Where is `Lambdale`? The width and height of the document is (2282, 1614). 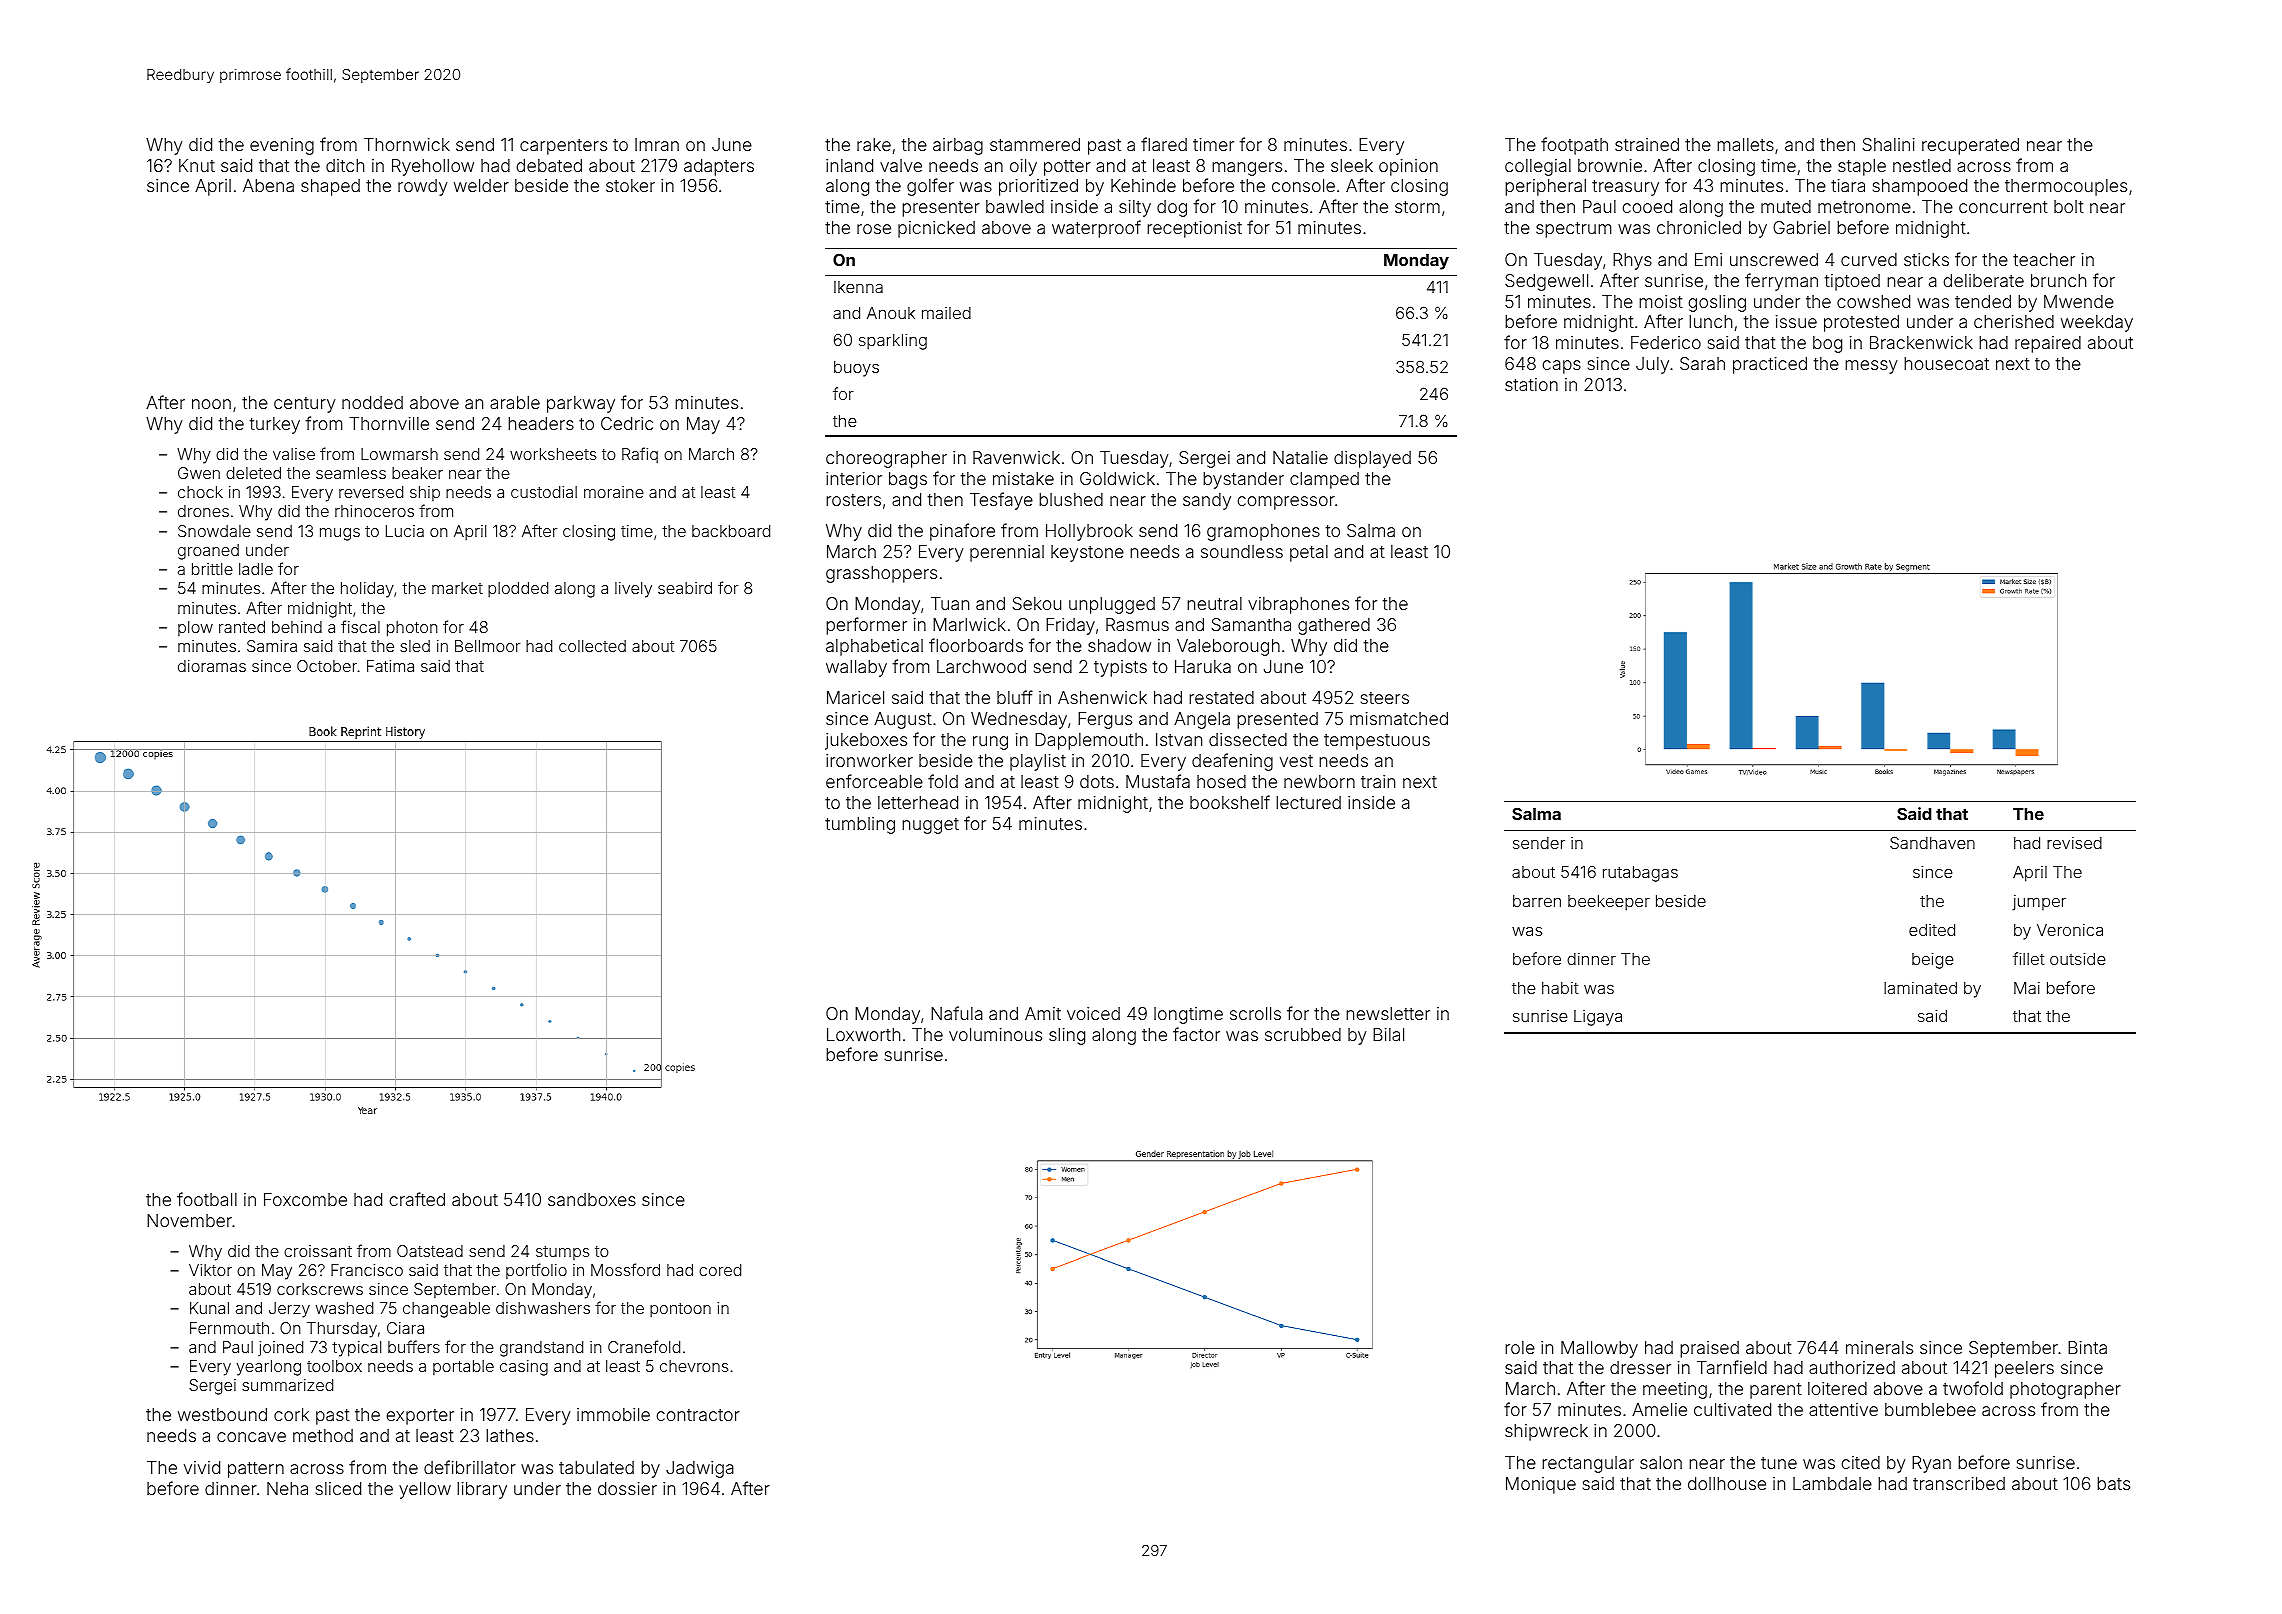
Lambdale is located at coordinates (1832, 1483).
